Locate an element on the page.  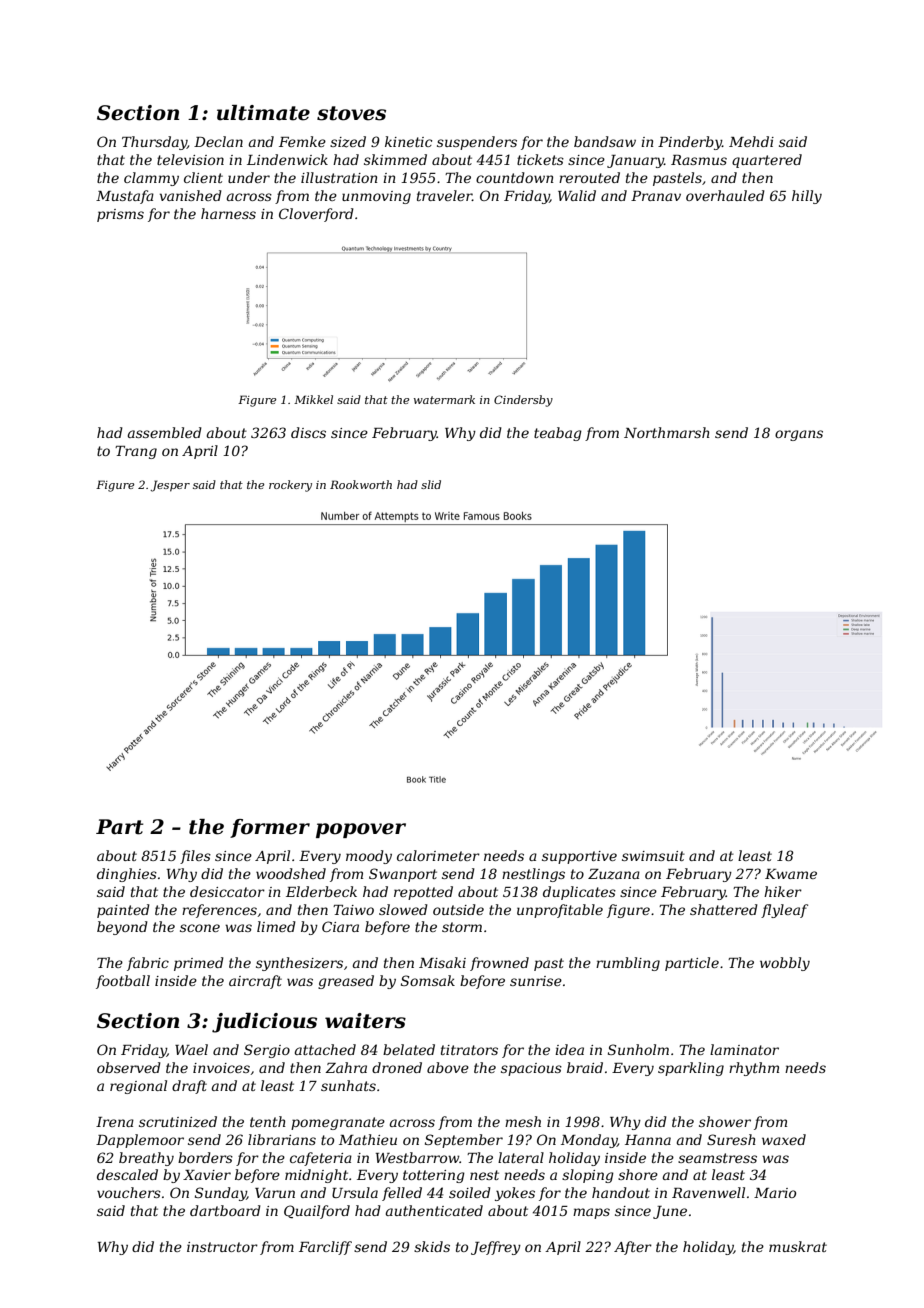
slid is located at coordinates (431, 484).
